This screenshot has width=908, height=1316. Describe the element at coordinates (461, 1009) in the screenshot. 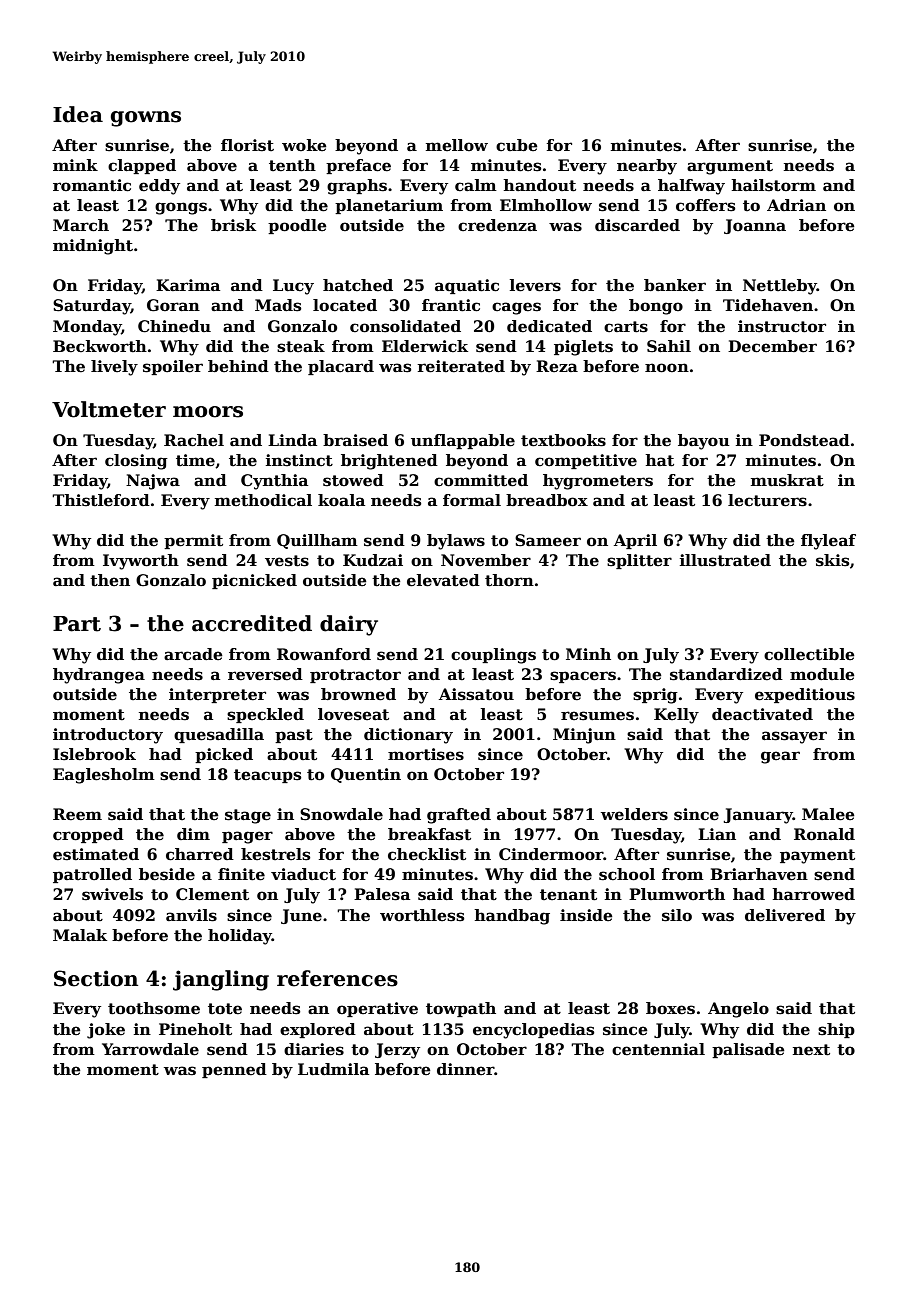

I see `towpath` at that location.
